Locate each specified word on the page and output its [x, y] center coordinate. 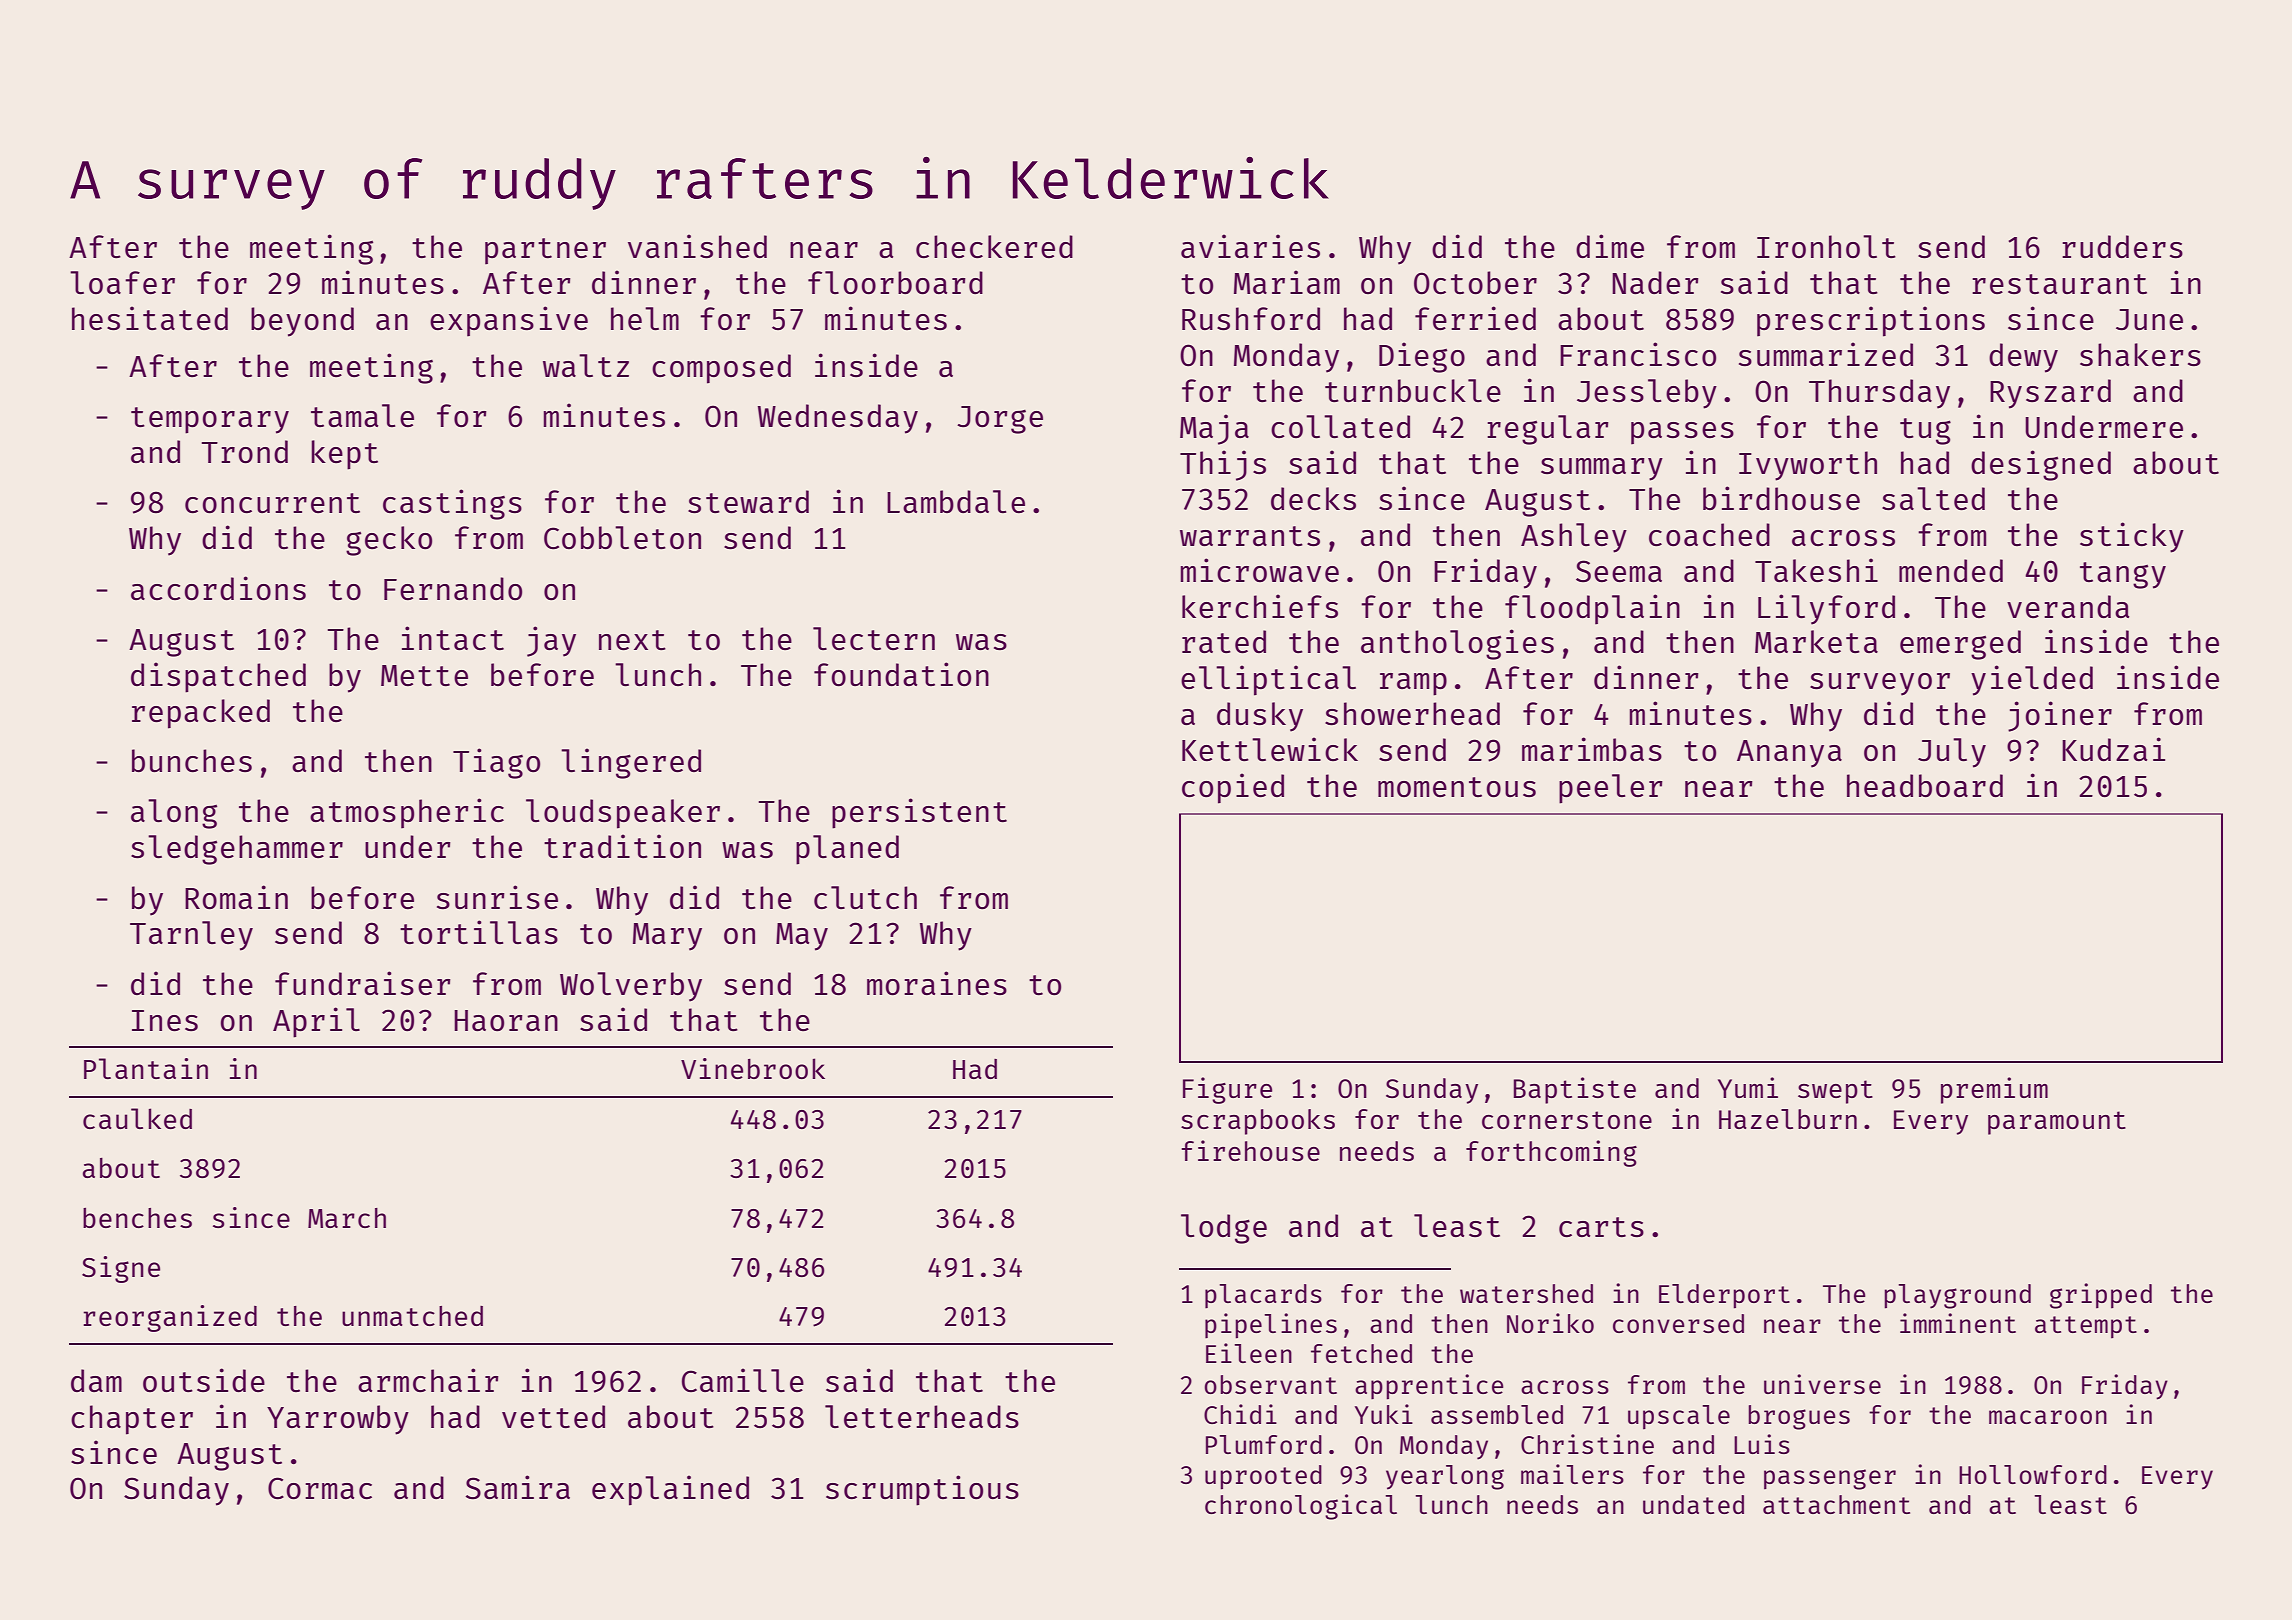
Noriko [1550, 1323]
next [632, 640]
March [347, 1218]
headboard [1925, 785]
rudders [2122, 246]
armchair [428, 1380]
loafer [122, 283]
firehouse [1250, 1150]
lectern [874, 638]
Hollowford [2033, 1474]
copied [1233, 788]
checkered [994, 246]
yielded [2032, 680]
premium [1994, 1090]
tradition [622, 846]
